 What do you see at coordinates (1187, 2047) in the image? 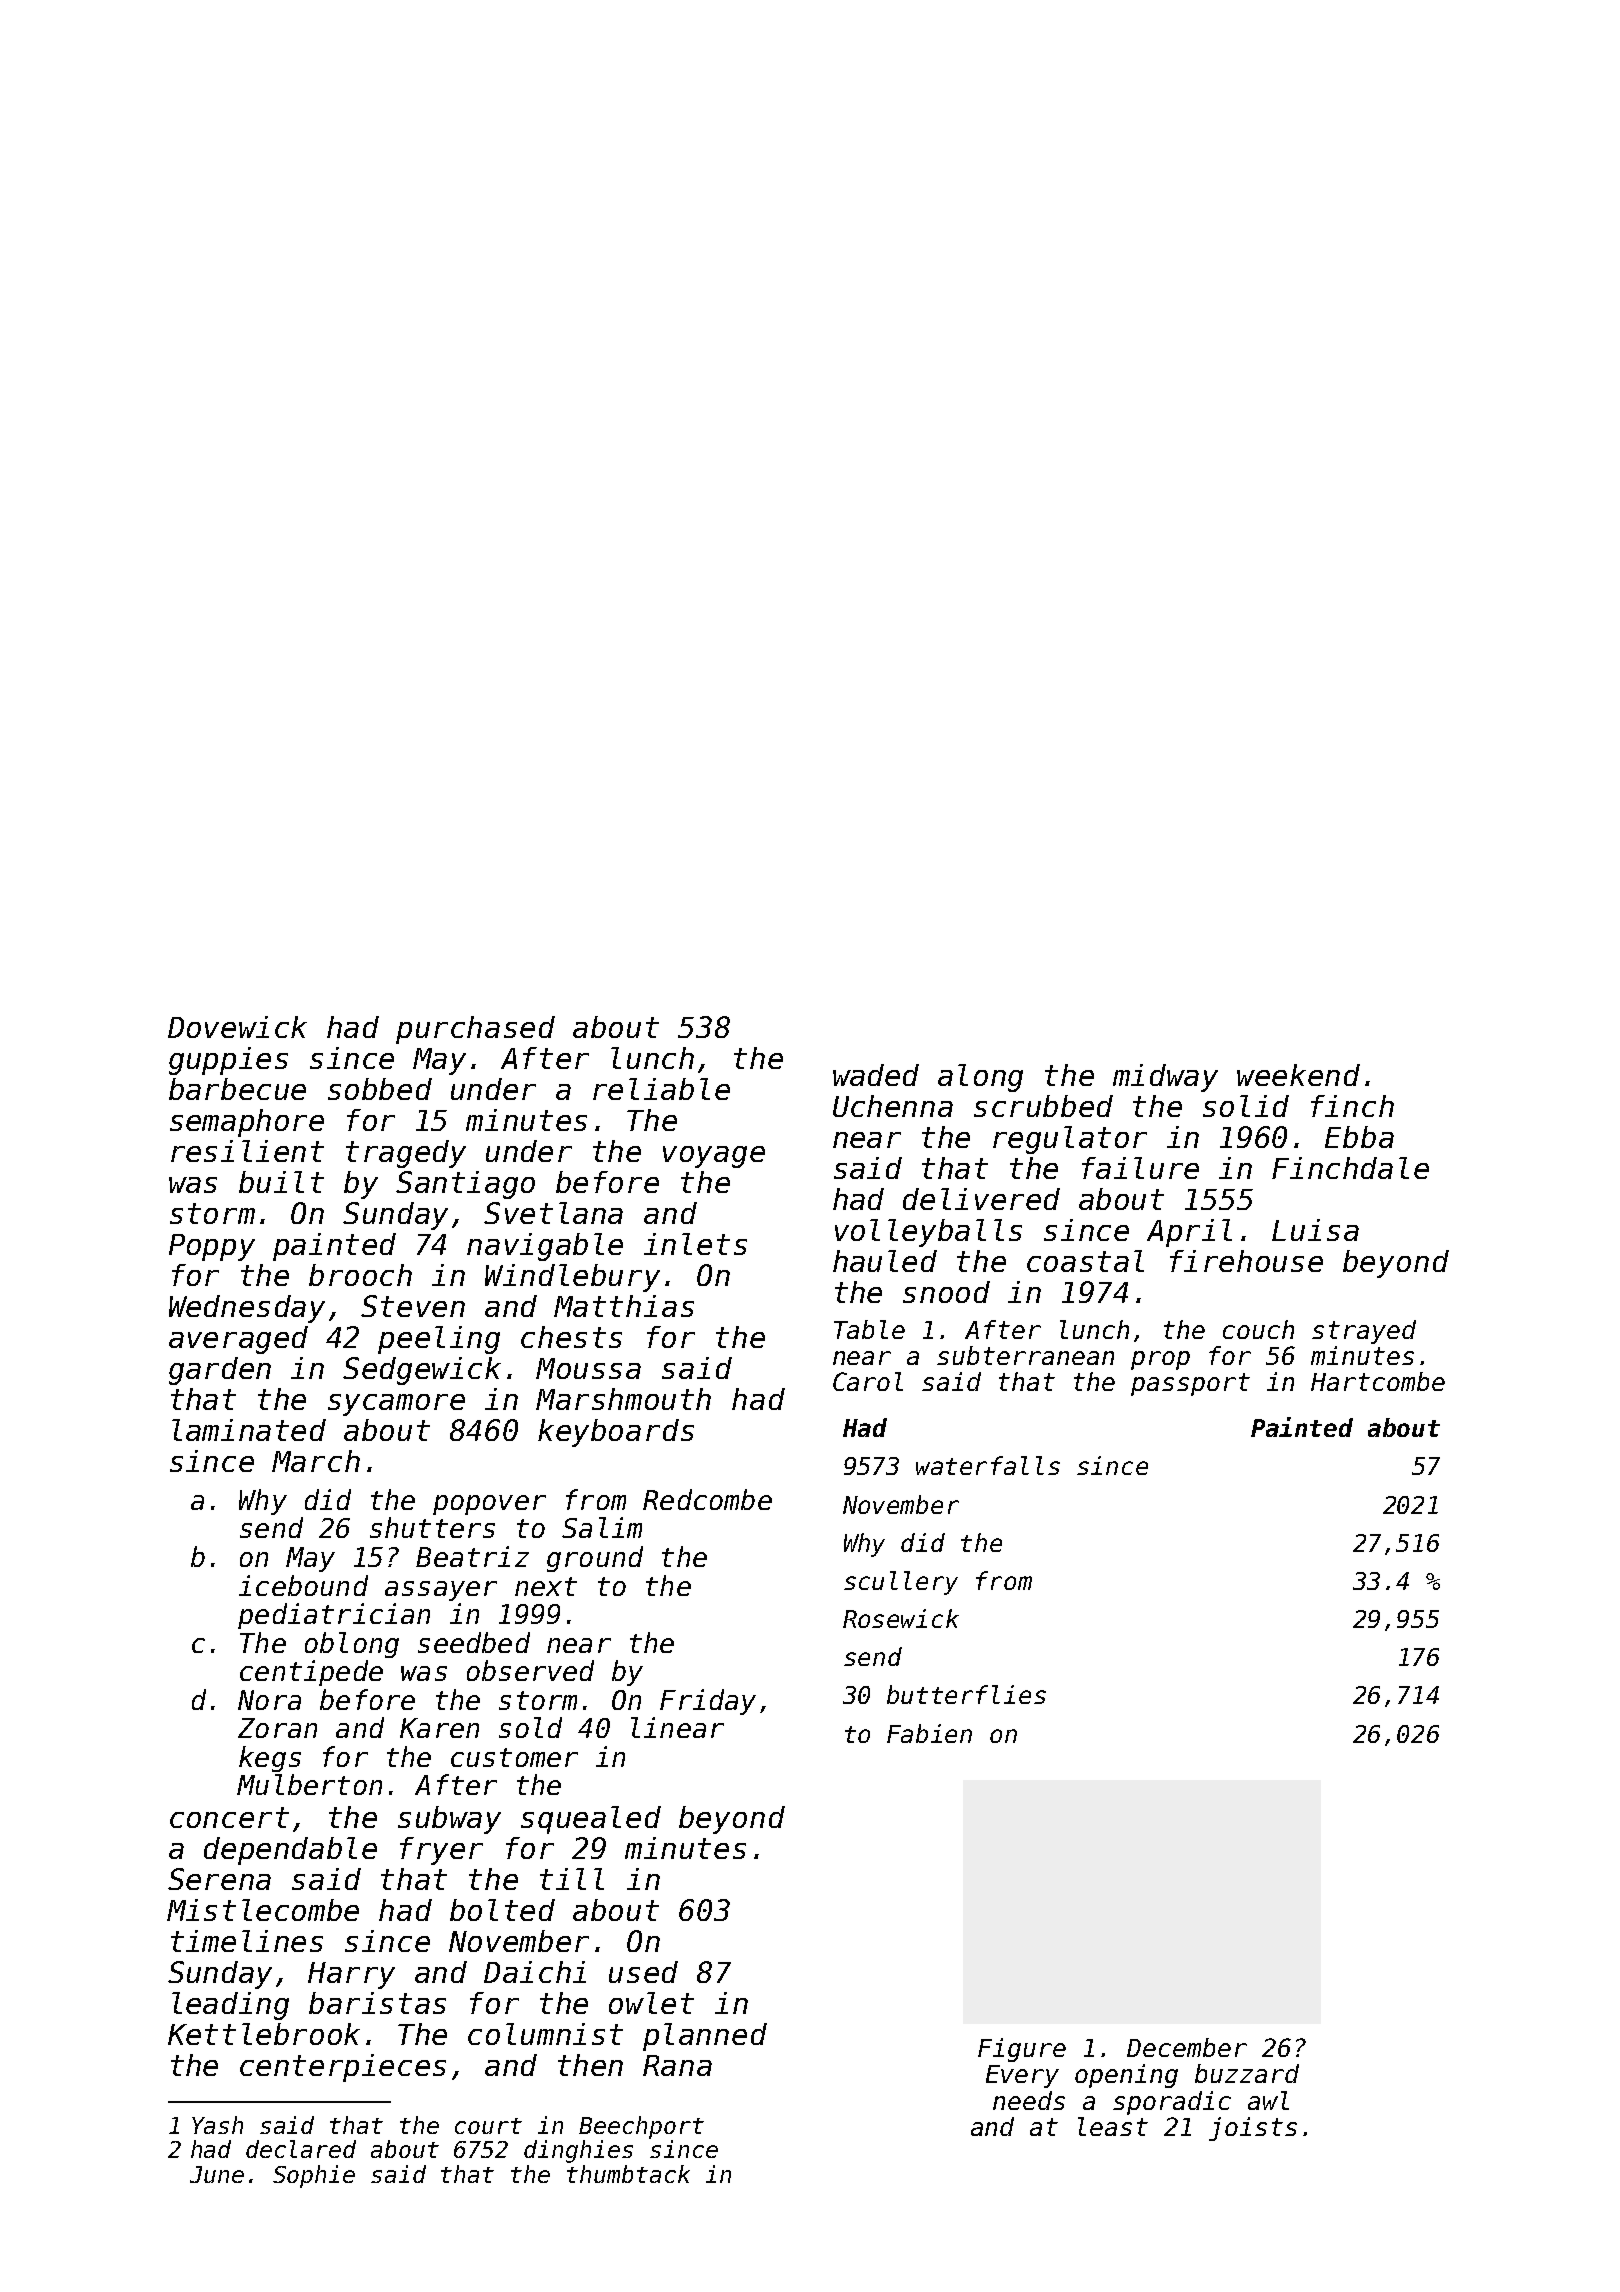
I see `December` at bounding box center [1187, 2047].
